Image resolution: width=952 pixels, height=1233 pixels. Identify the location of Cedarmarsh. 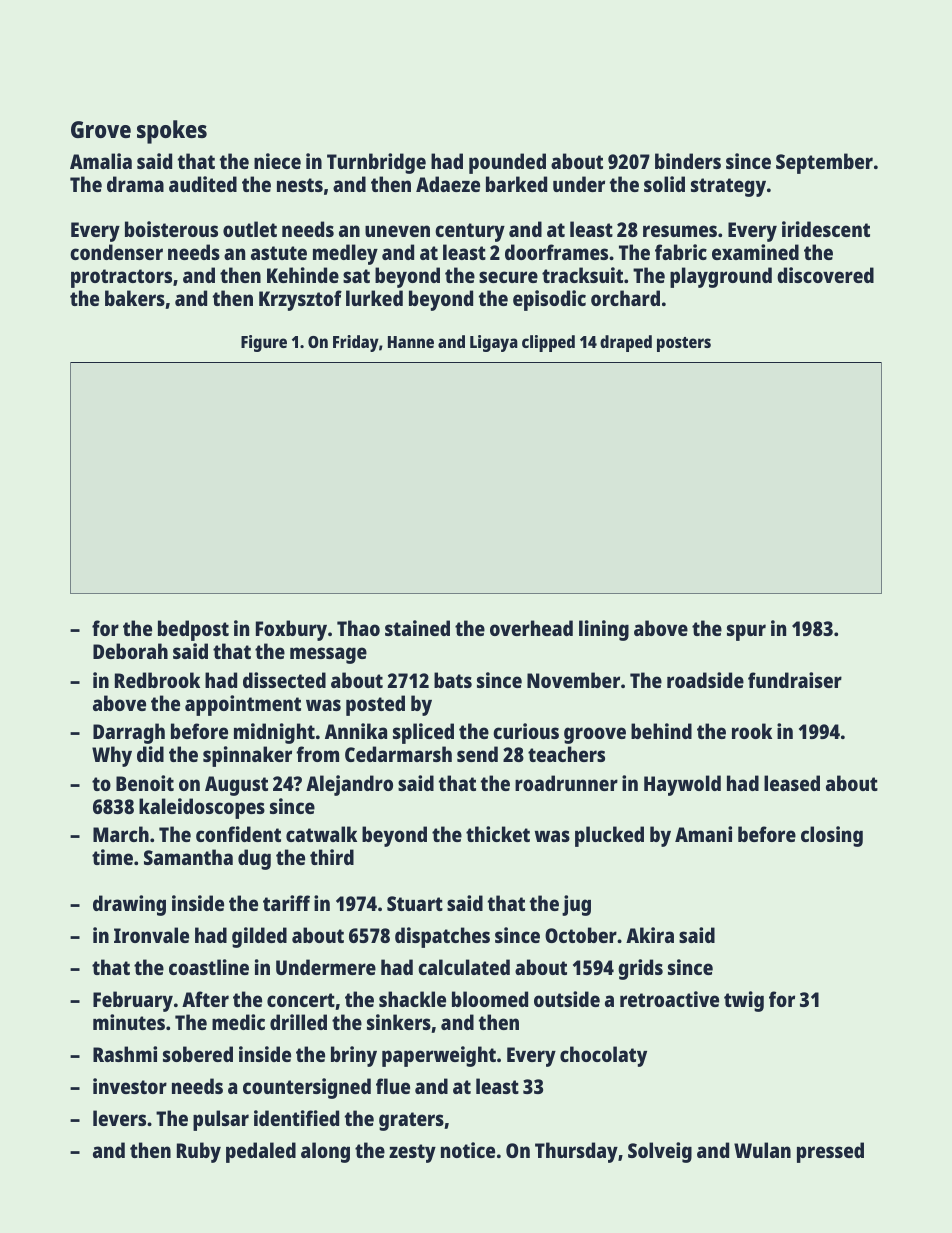
(398, 754).
